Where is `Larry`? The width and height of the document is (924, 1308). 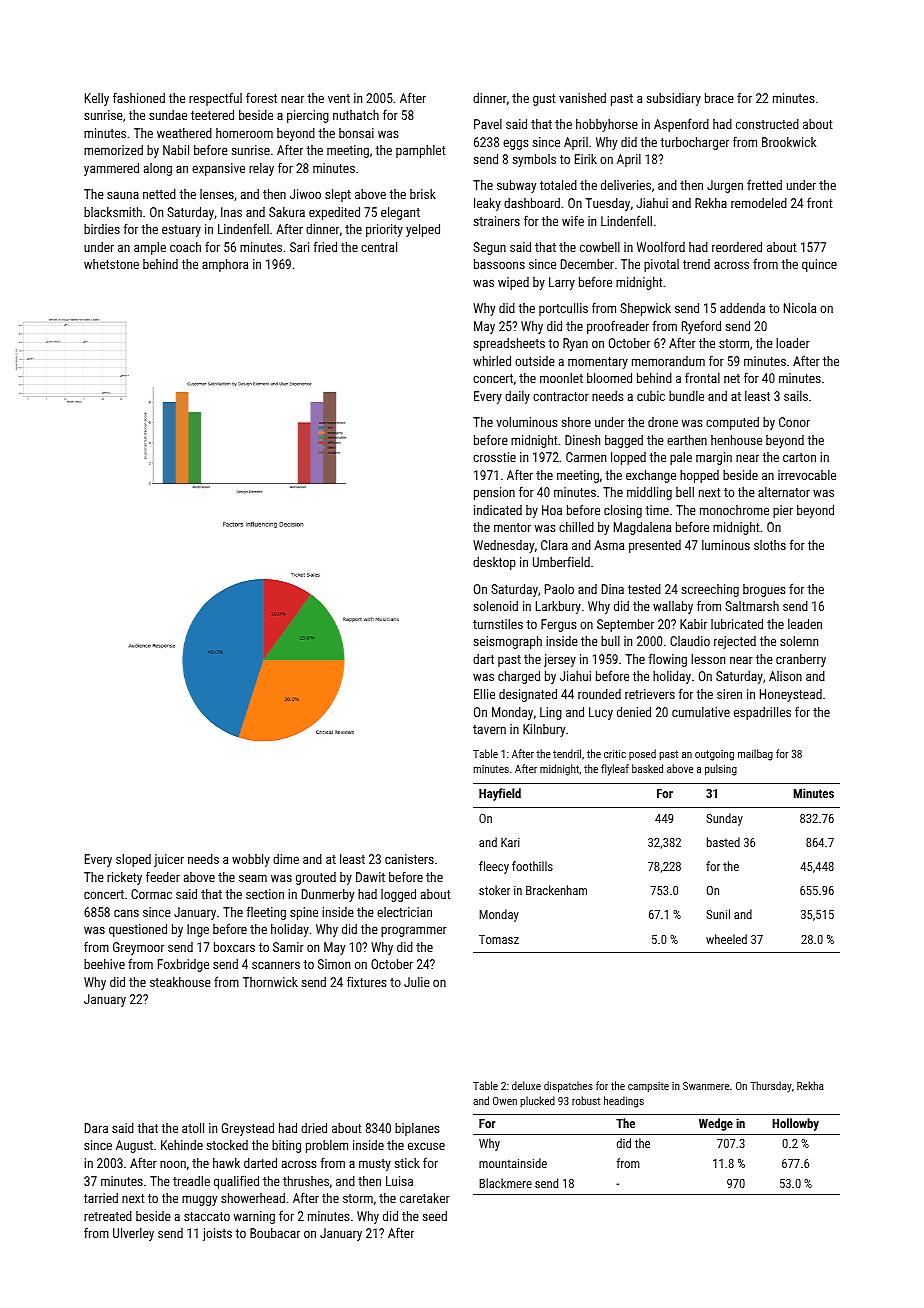
Larry is located at coordinates (562, 283).
